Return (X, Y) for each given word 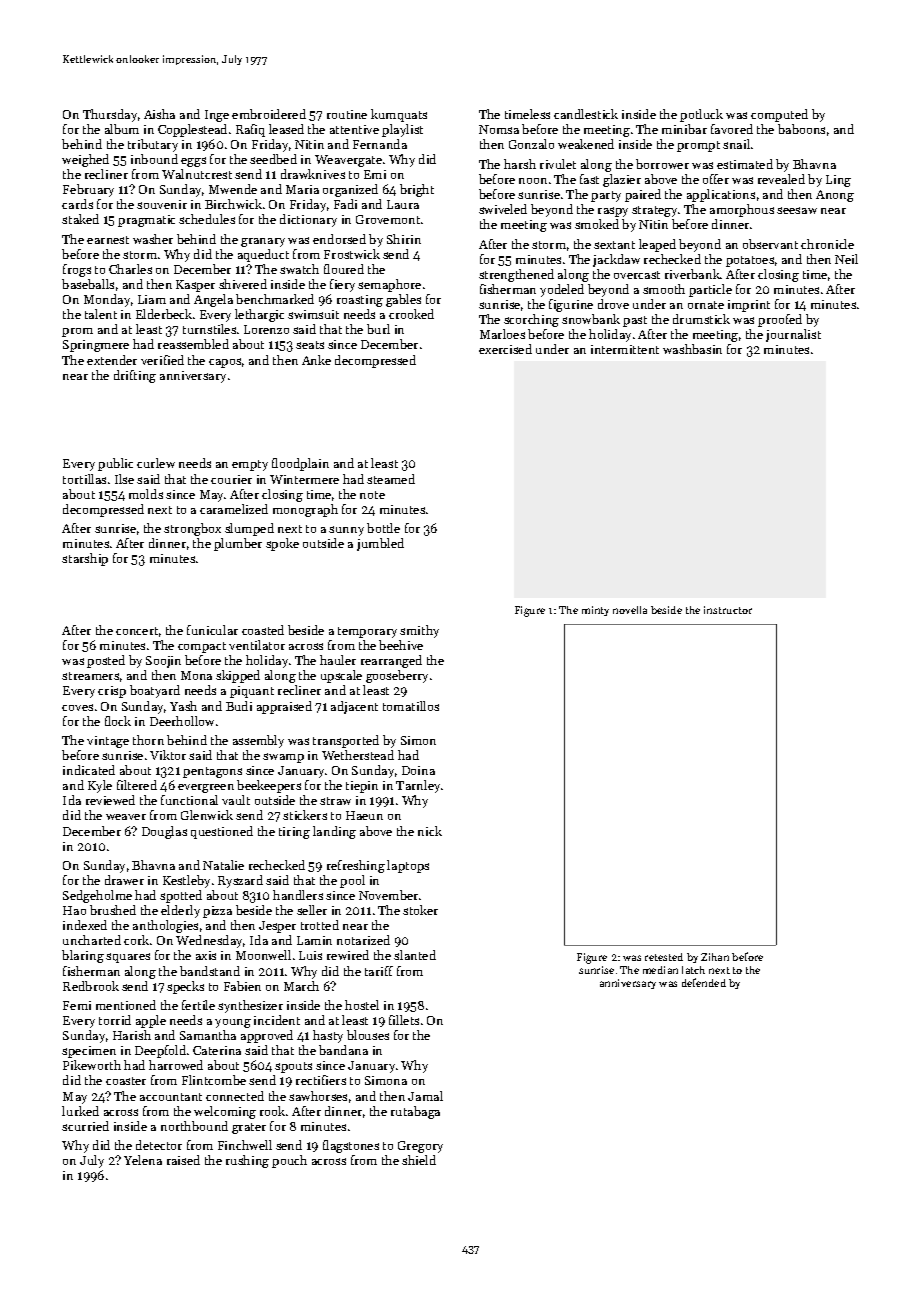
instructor (728, 610)
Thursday (110, 115)
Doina (418, 770)
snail (736, 144)
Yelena (143, 1160)
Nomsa (499, 129)
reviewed (110, 800)
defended (704, 982)
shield (419, 1160)
